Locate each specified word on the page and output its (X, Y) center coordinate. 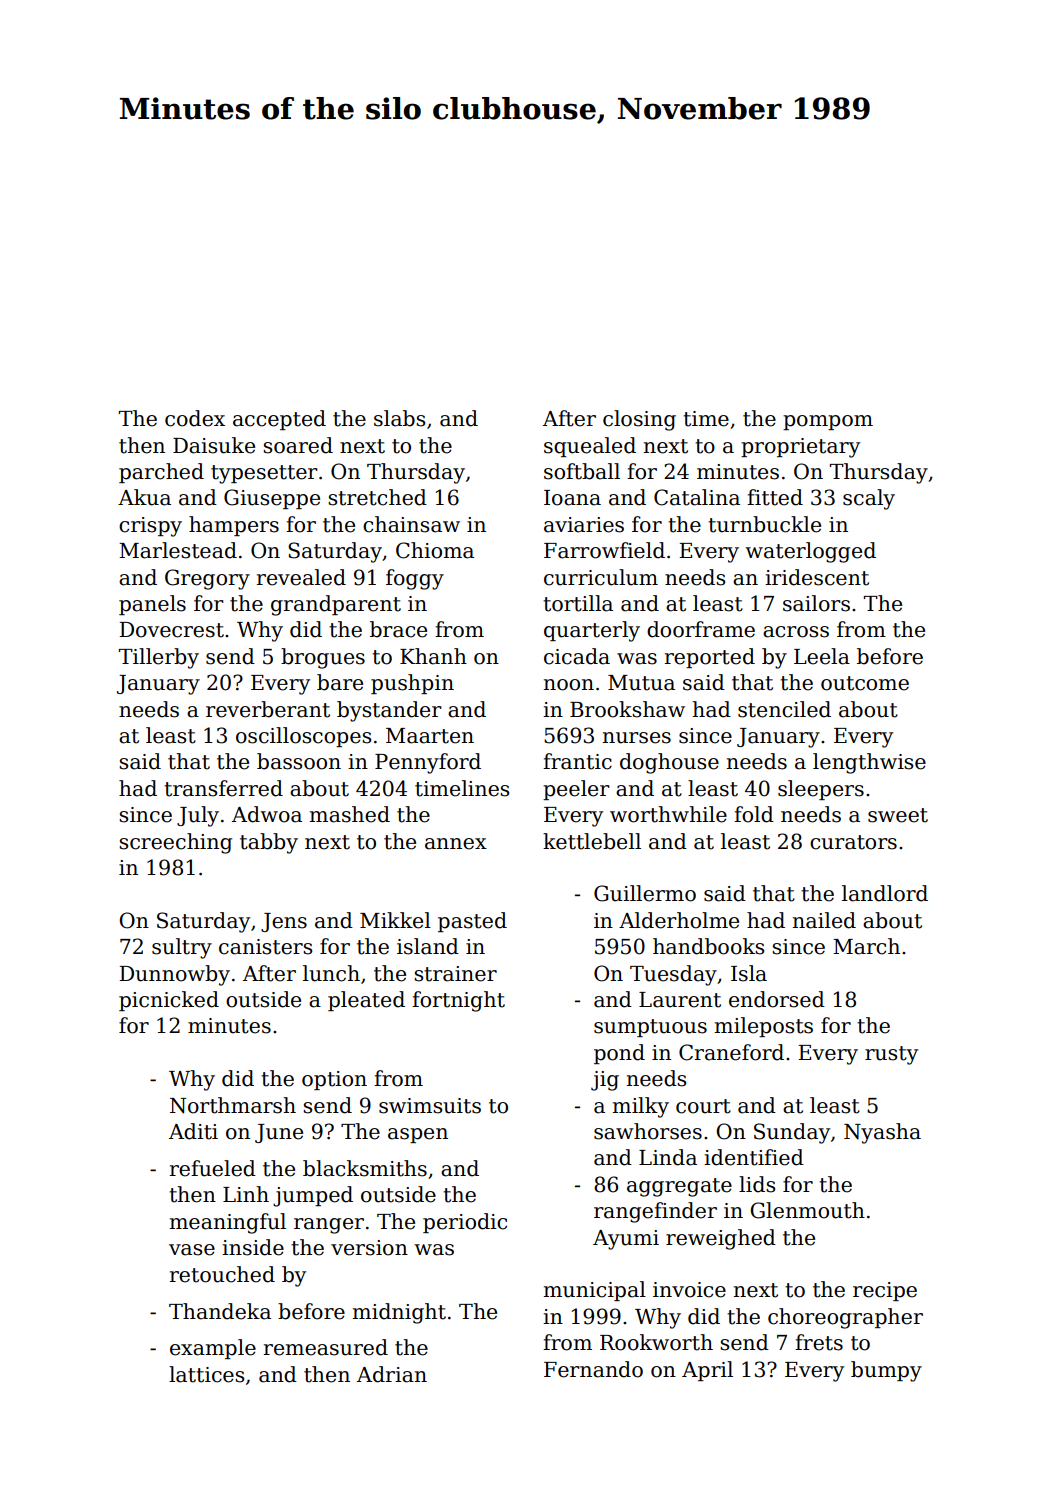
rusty (891, 1055)
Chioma (435, 550)
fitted (775, 497)
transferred (223, 788)
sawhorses (648, 1131)
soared (298, 445)
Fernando (593, 1369)
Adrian (392, 1374)
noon (569, 685)
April (707, 1371)
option (334, 1080)
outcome (865, 683)
